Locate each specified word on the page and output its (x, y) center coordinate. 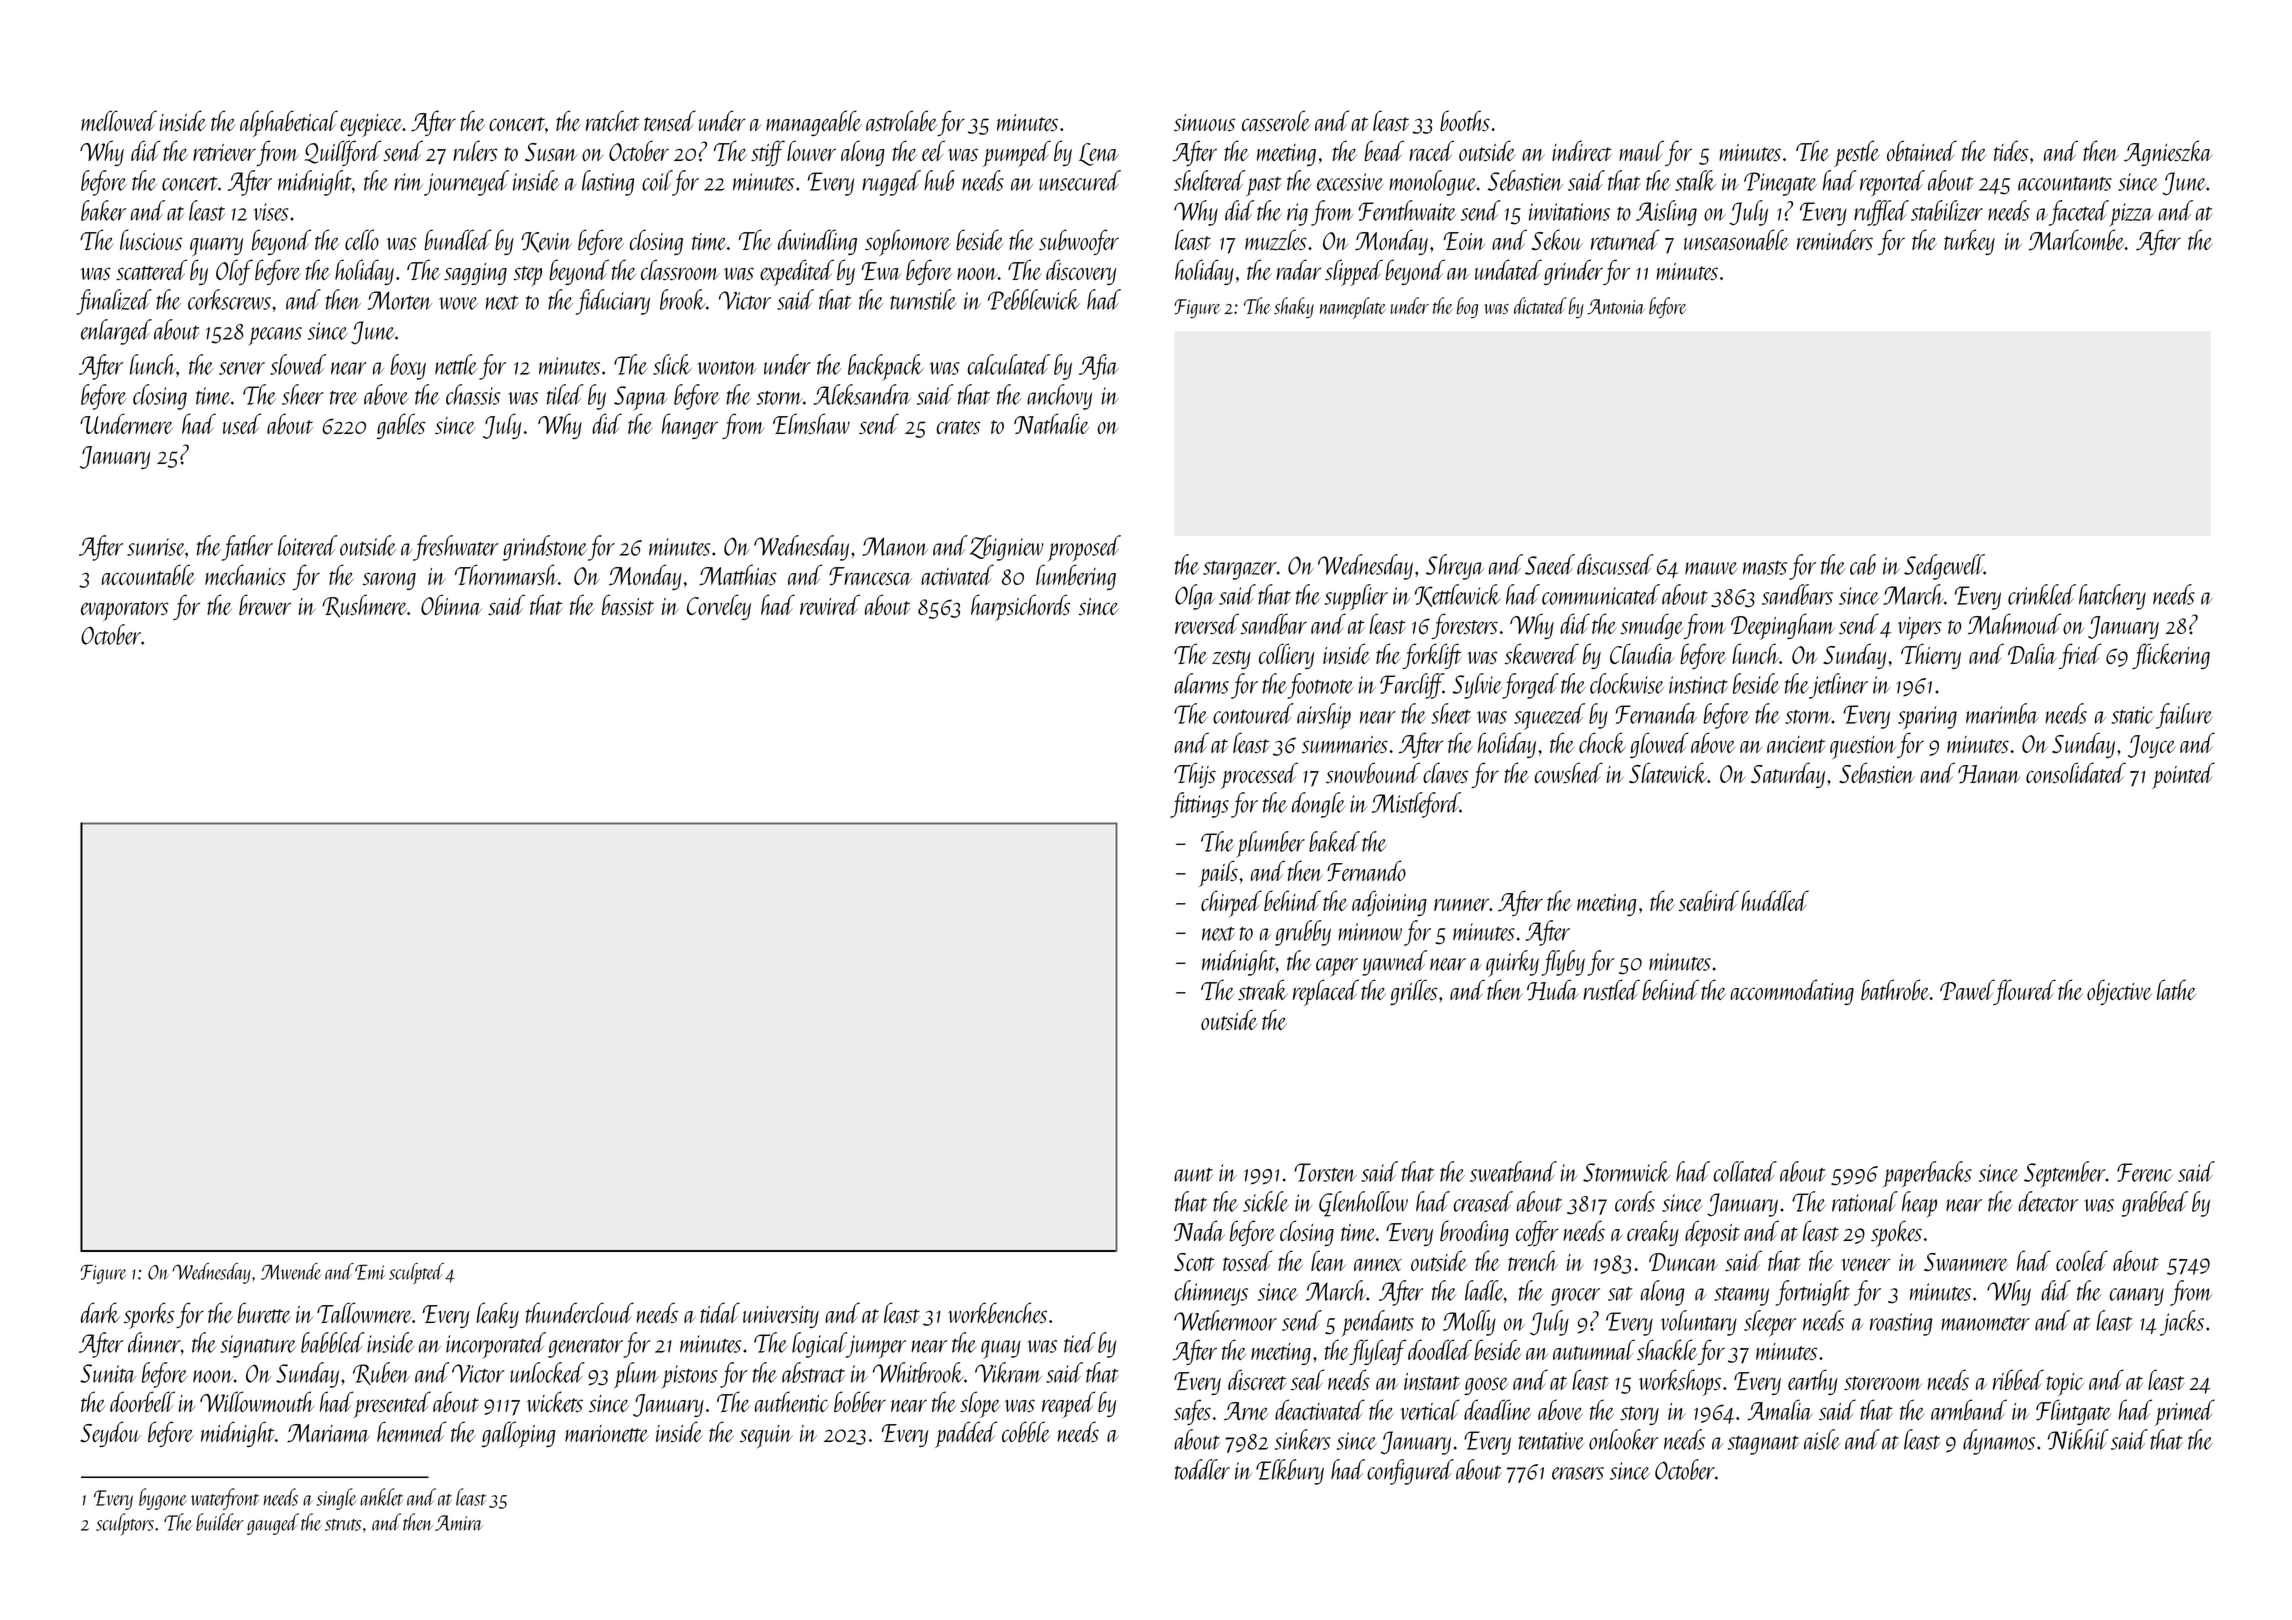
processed (1259, 775)
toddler (1202, 1469)
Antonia (1616, 306)
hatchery (2112, 597)
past (1264, 187)
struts (343, 1525)
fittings (1199, 805)
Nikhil (2078, 1439)
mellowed (119, 120)
